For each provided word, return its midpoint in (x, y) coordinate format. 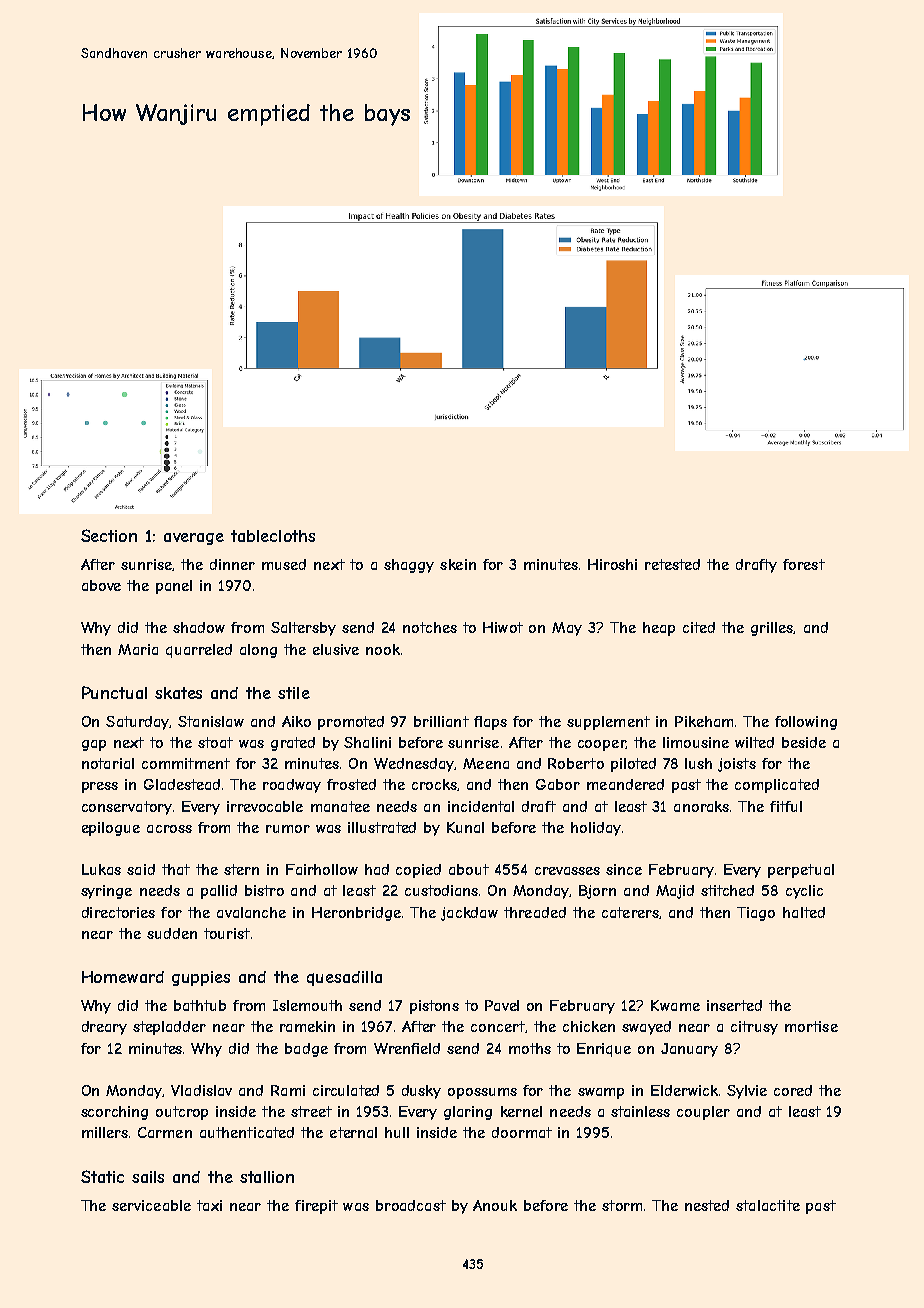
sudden (172, 933)
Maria (138, 649)
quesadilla (344, 978)
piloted (633, 765)
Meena (486, 763)
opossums (482, 1093)
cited (699, 627)
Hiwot (503, 627)
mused (284, 564)
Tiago (756, 914)
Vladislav (201, 1090)
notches (430, 627)
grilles (772, 629)
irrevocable (265, 806)
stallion (267, 1177)
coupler (703, 1113)
